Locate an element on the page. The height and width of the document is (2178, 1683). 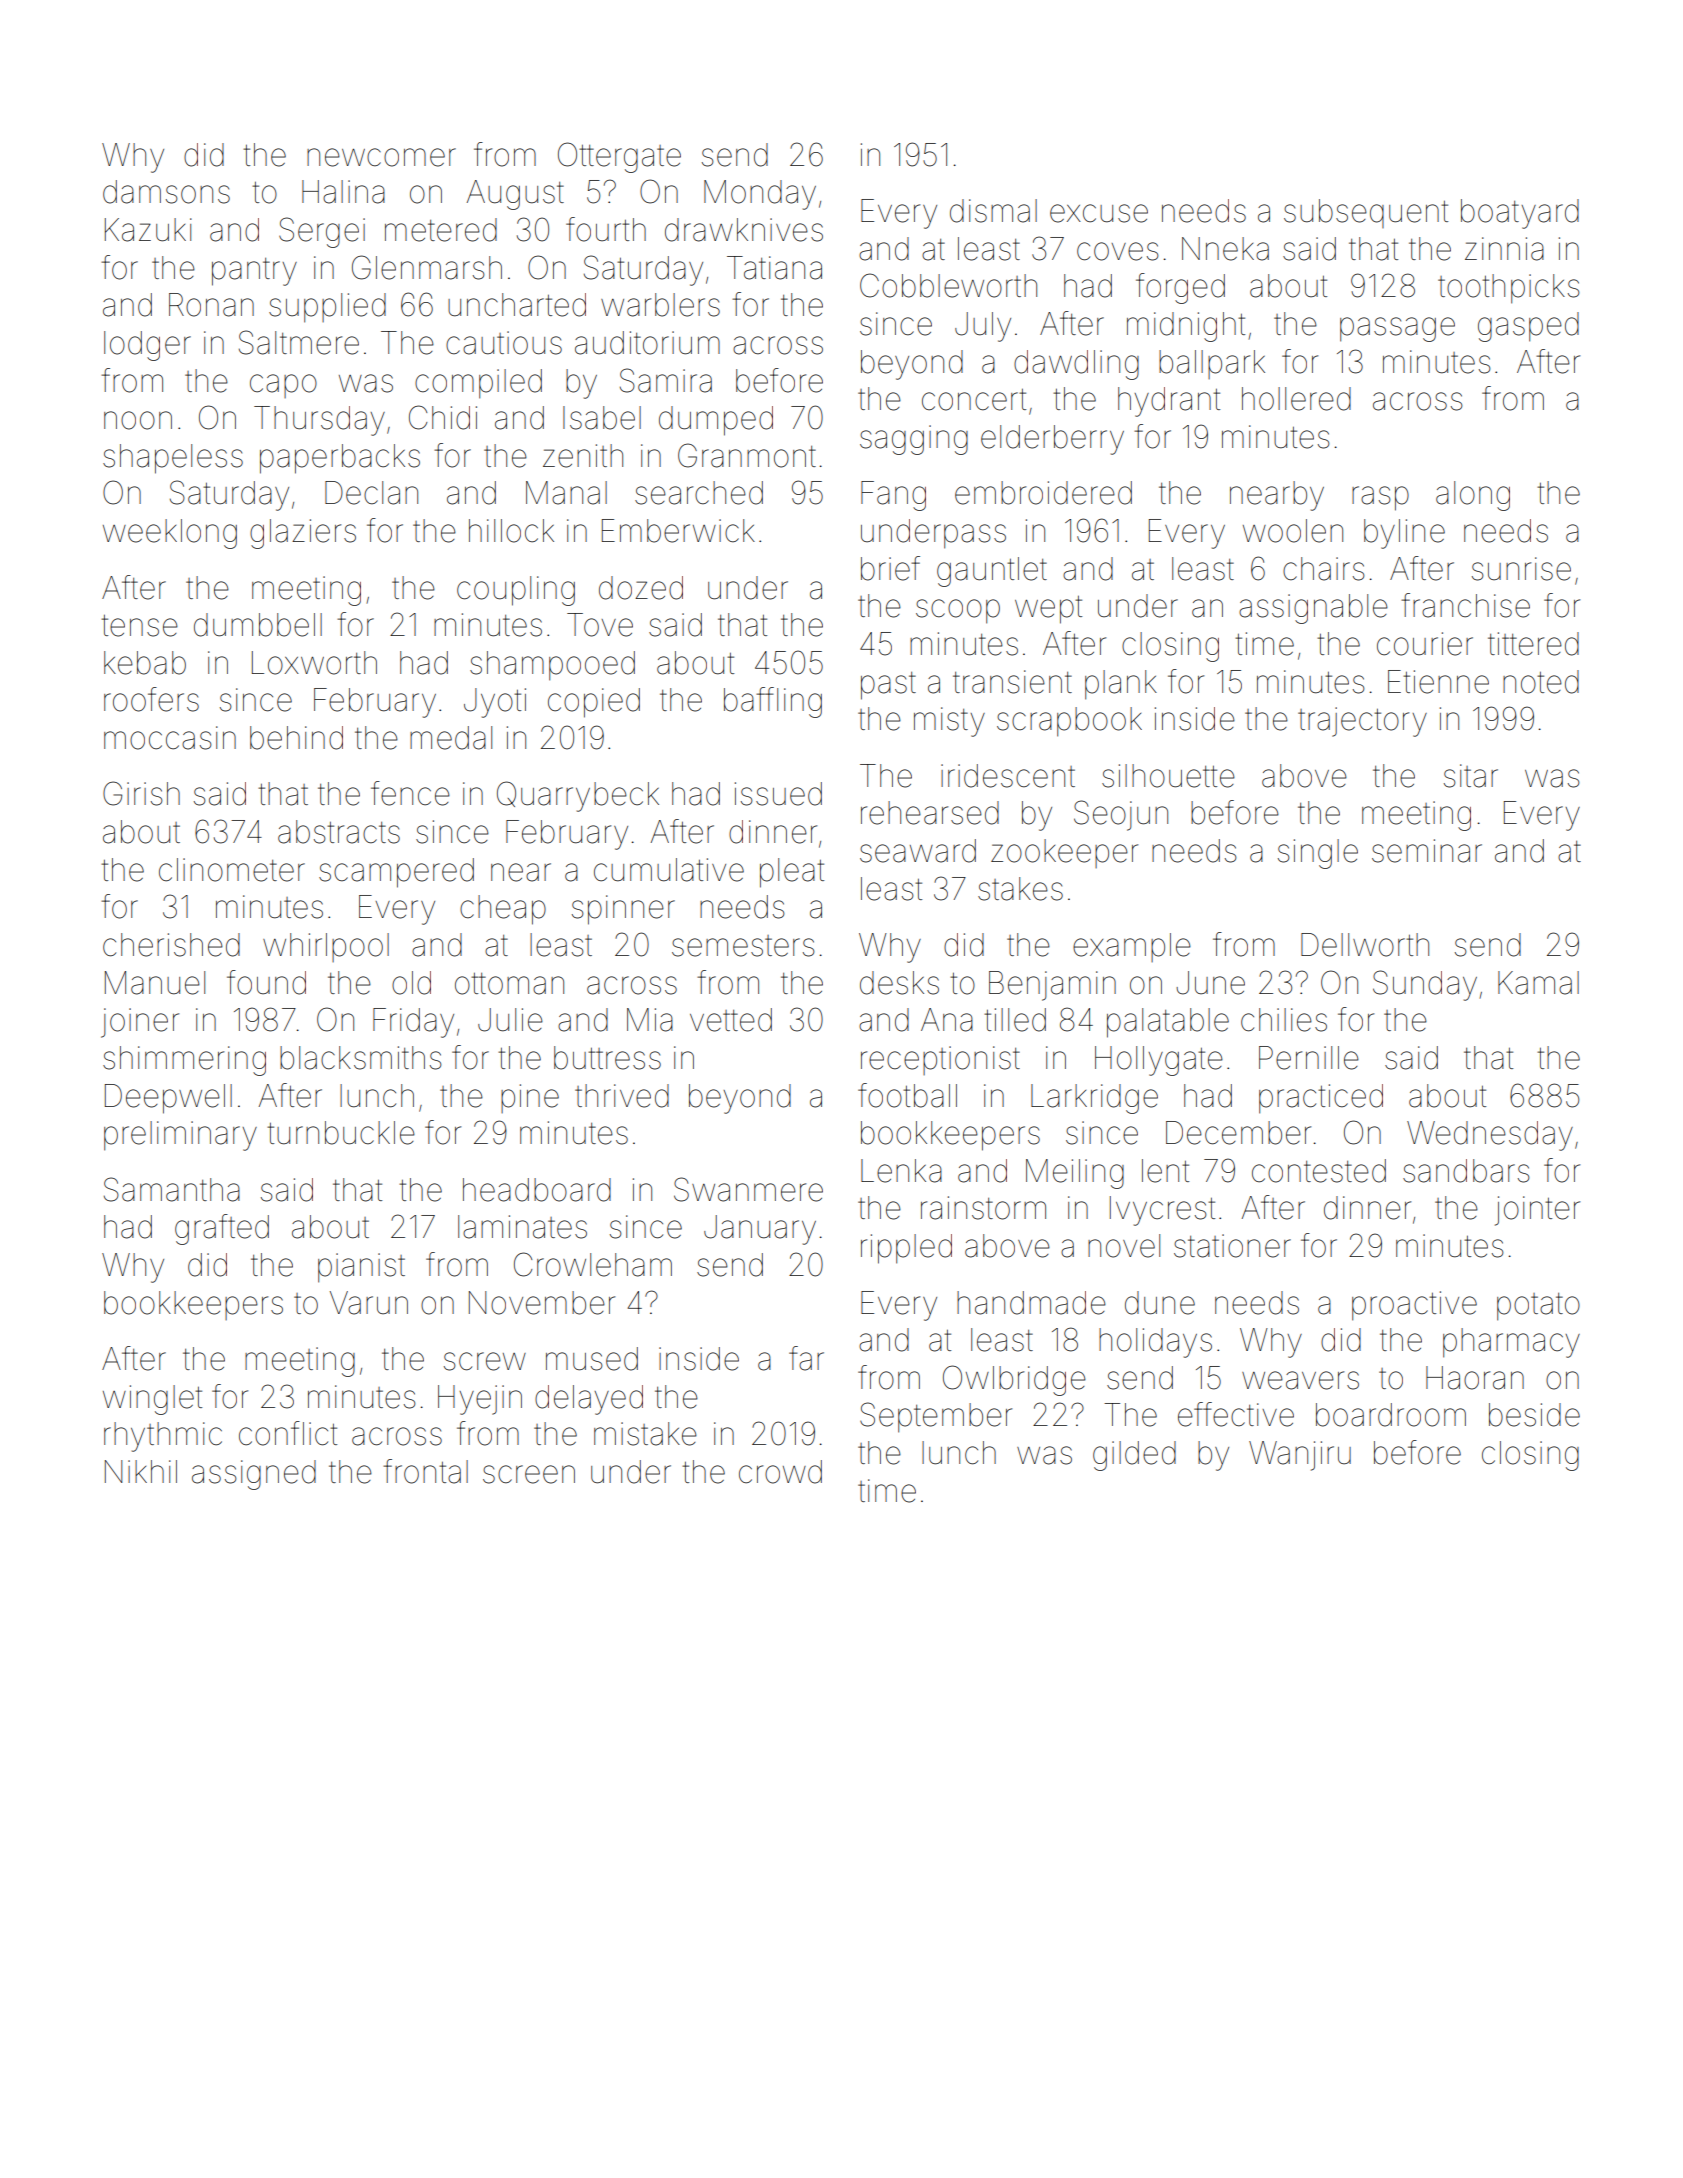
Tatiana is located at coordinates (774, 268).
